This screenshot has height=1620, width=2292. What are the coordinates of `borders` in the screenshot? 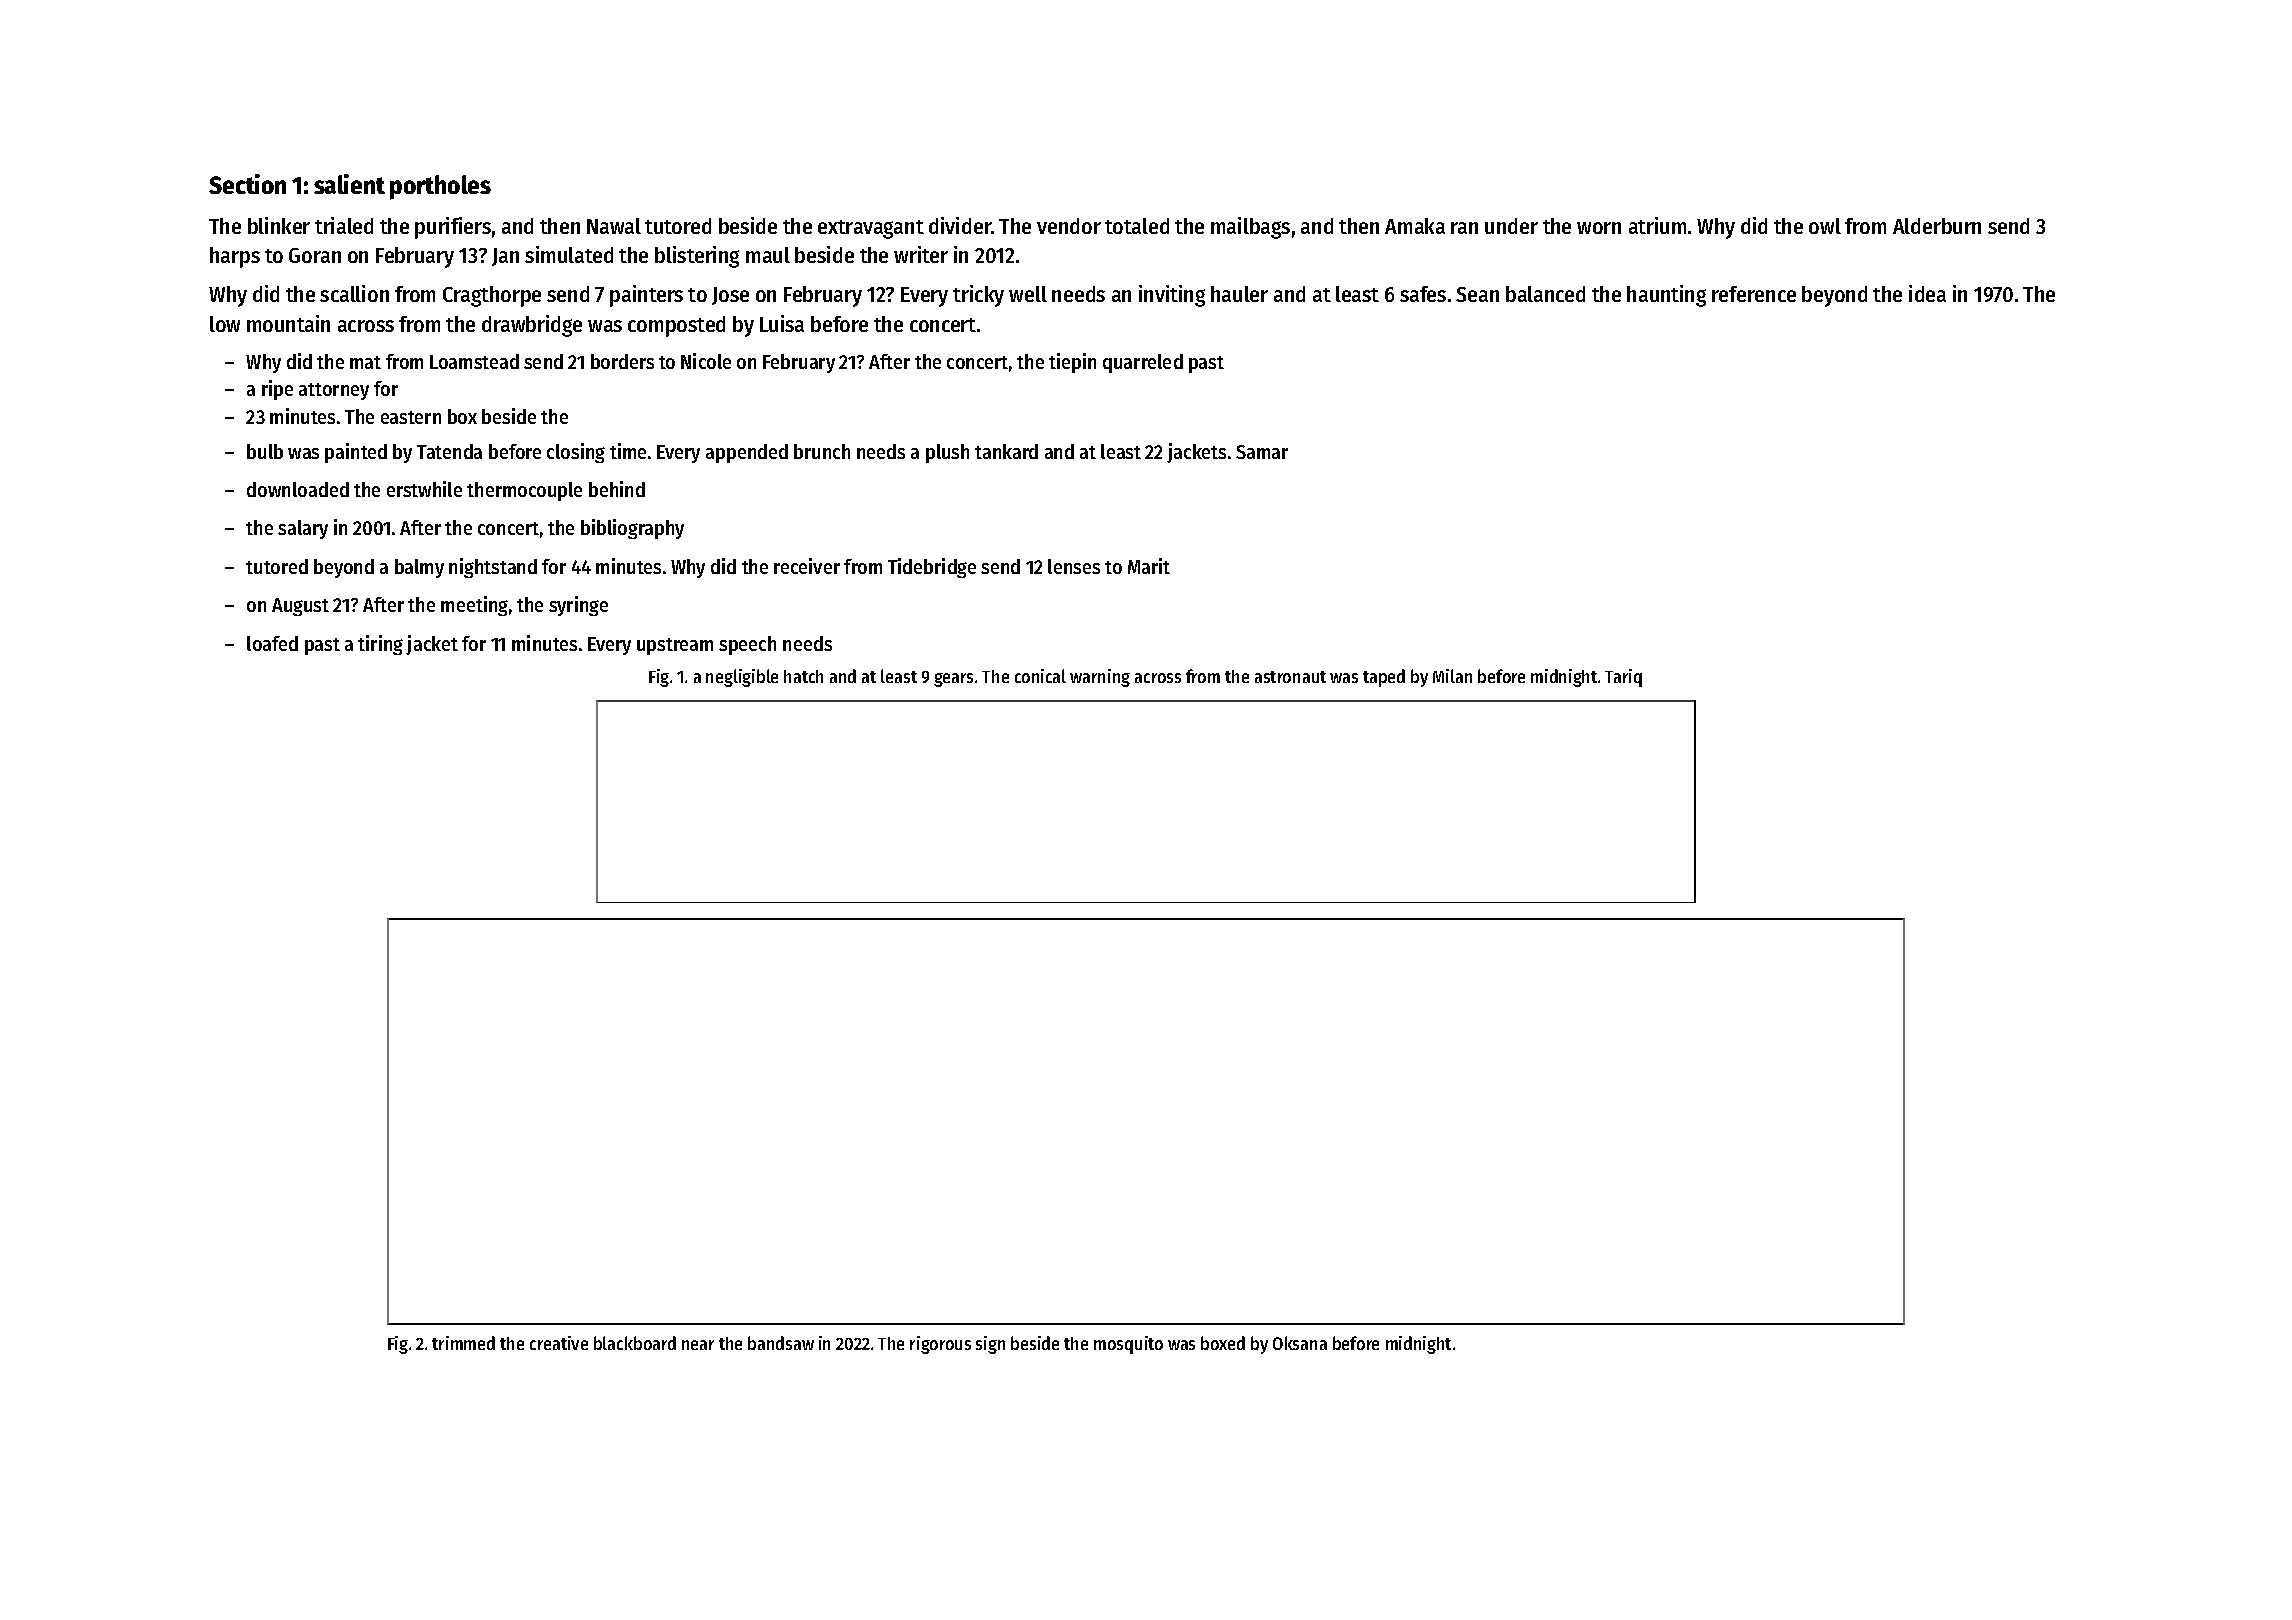 It's located at (622, 361).
